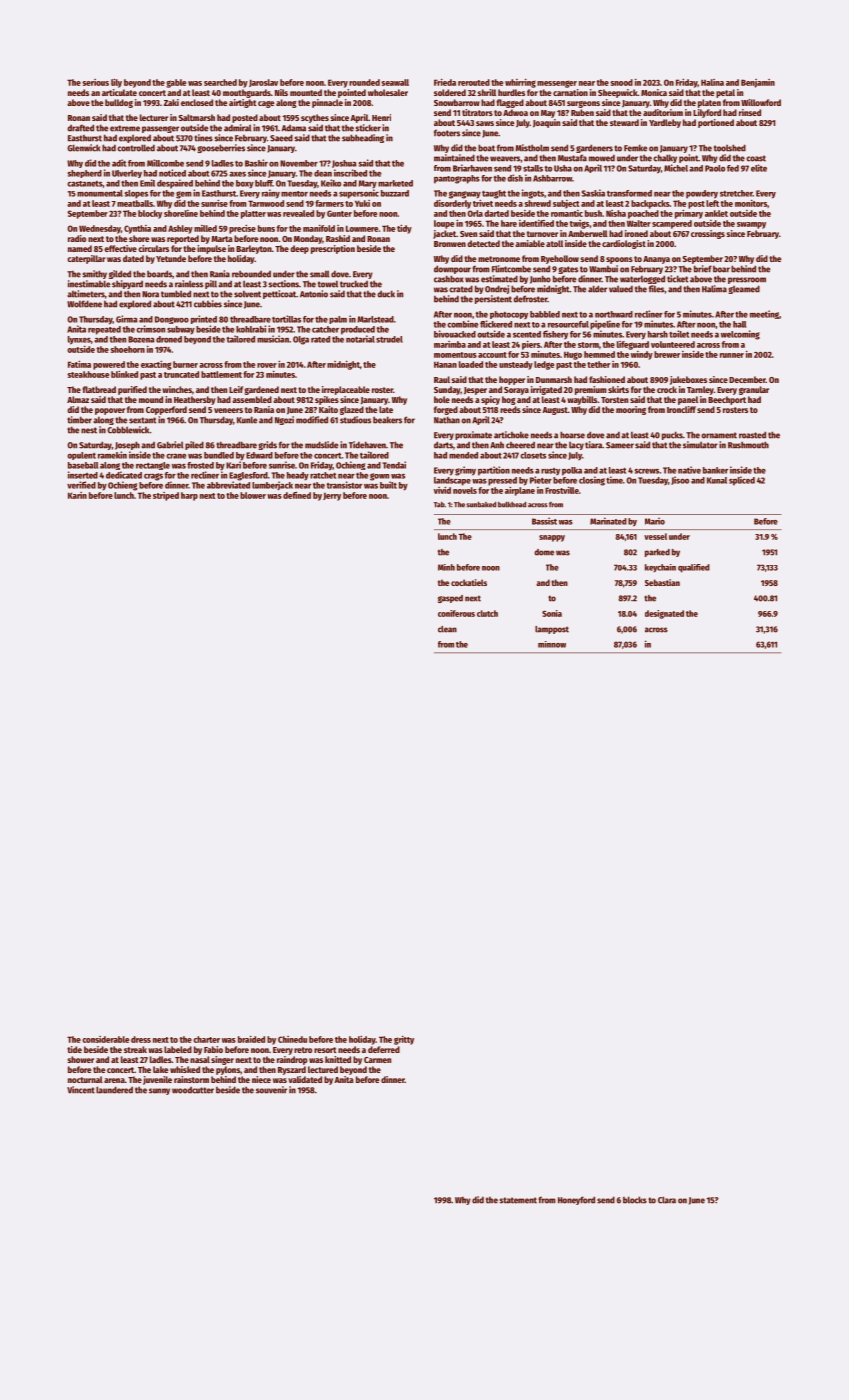 This page has height=1400, width=849. Describe the element at coordinates (540, 279) in the page. I see `Junho` at that location.
